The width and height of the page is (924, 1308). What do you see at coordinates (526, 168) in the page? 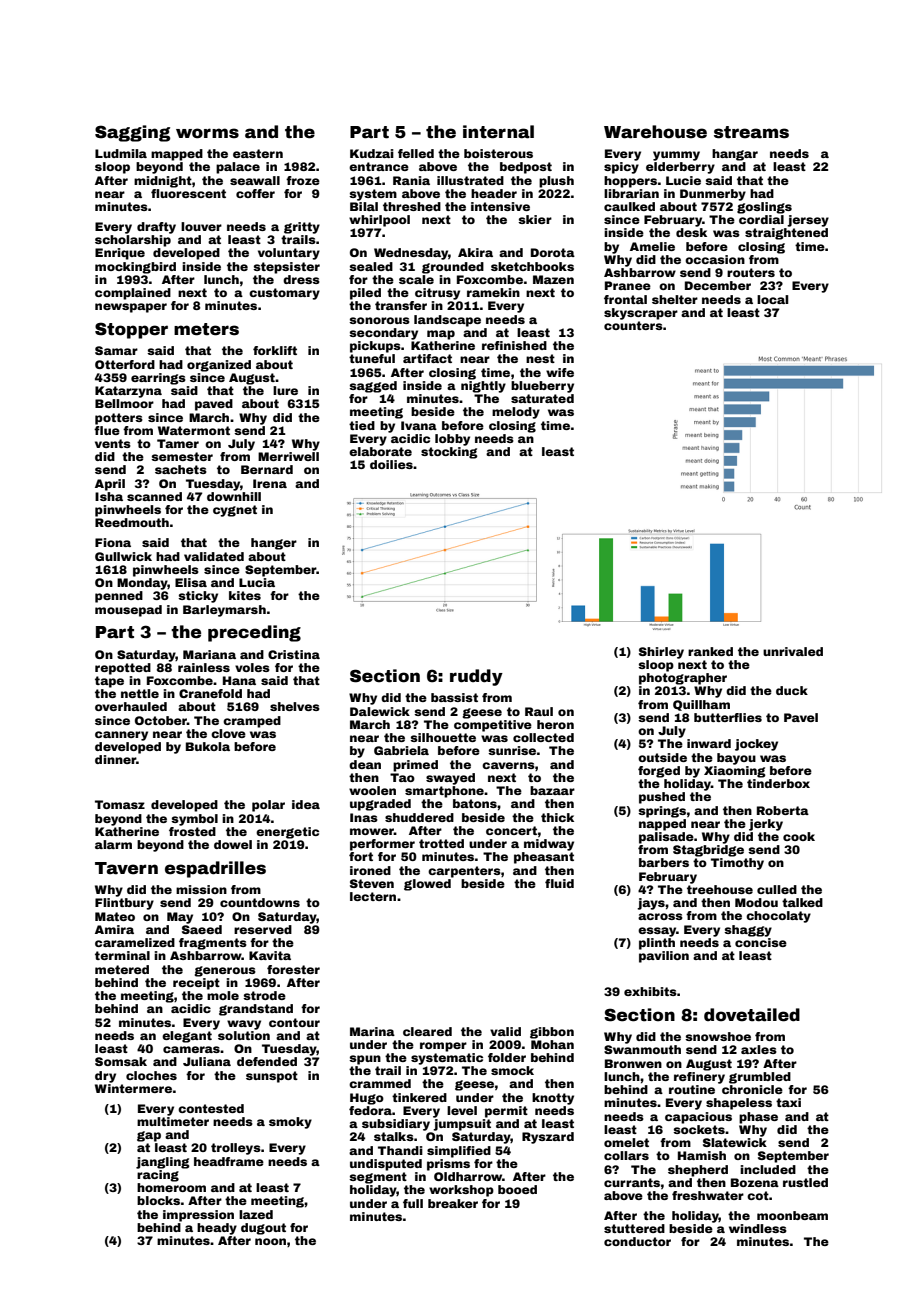
I see `bedpost` at bounding box center [526, 168].
